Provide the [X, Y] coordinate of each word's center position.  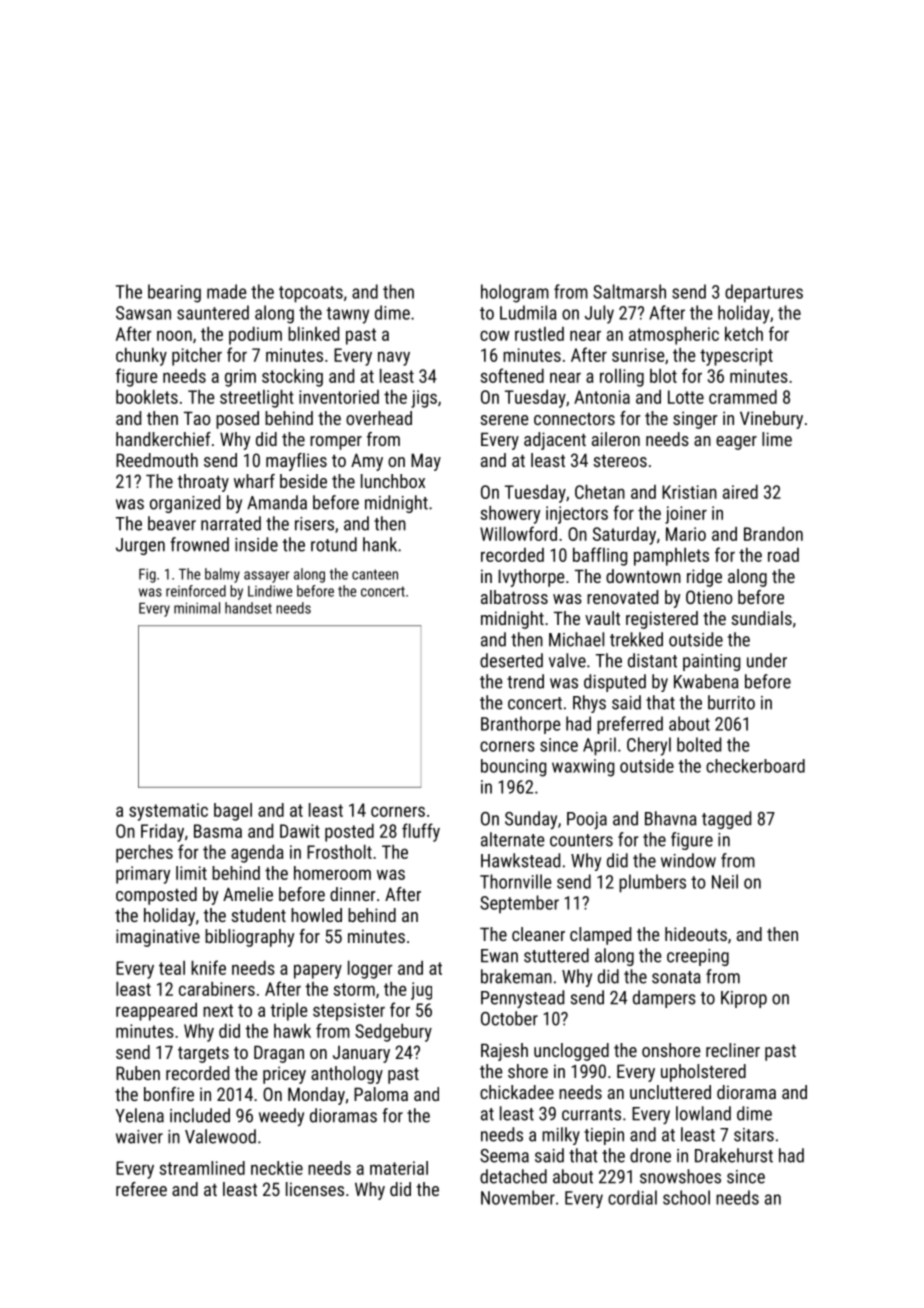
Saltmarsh [629, 291]
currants [591, 1114]
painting [711, 662]
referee [141, 1189]
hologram [515, 293]
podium [255, 336]
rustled [539, 334]
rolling [622, 378]
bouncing [513, 768]
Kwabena [706, 681]
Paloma [381, 1094]
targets [203, 1055]
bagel [233, 812]
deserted [511, 660]
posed [237, 420]
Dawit [300, 831]
